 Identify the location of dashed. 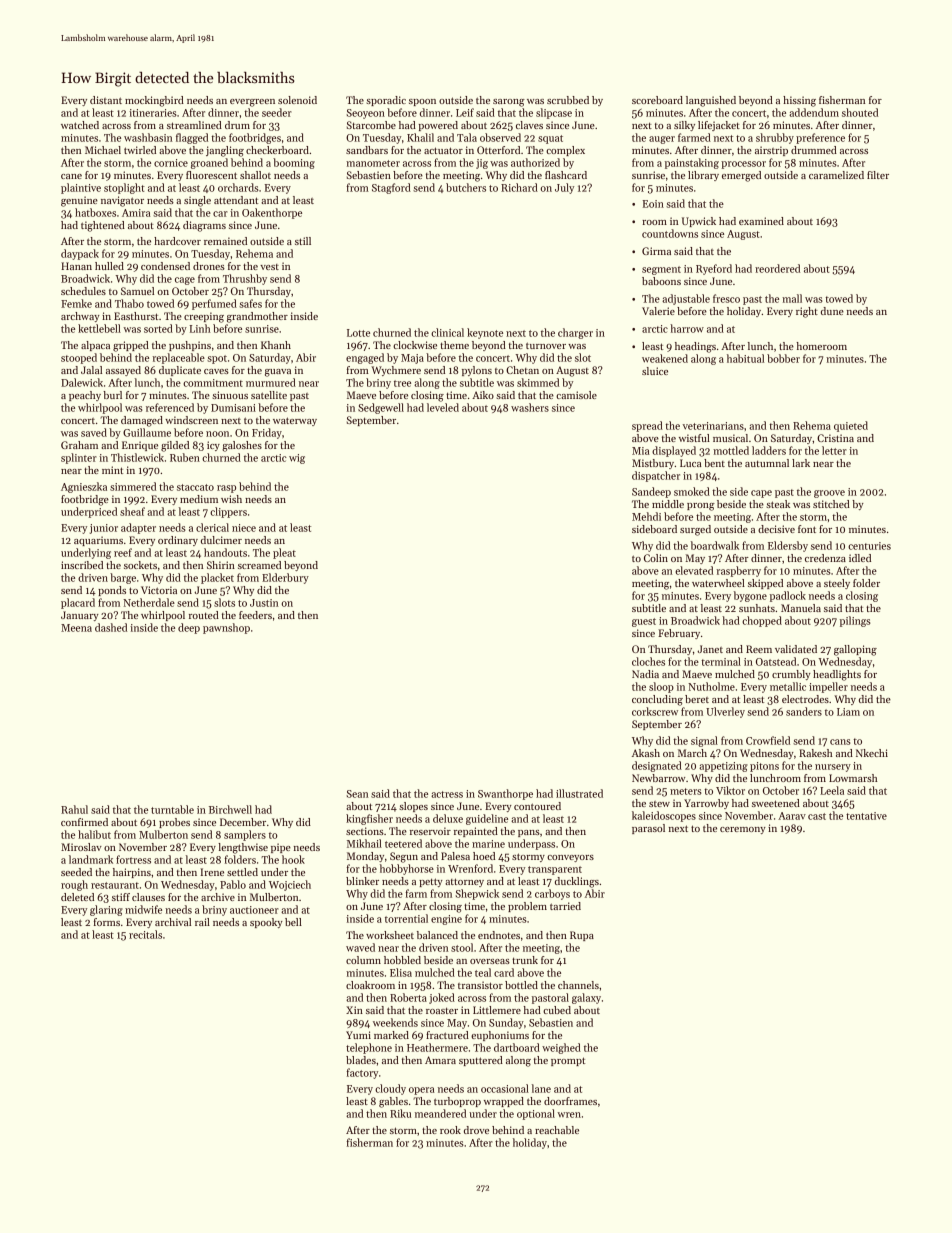
(111, 627).
